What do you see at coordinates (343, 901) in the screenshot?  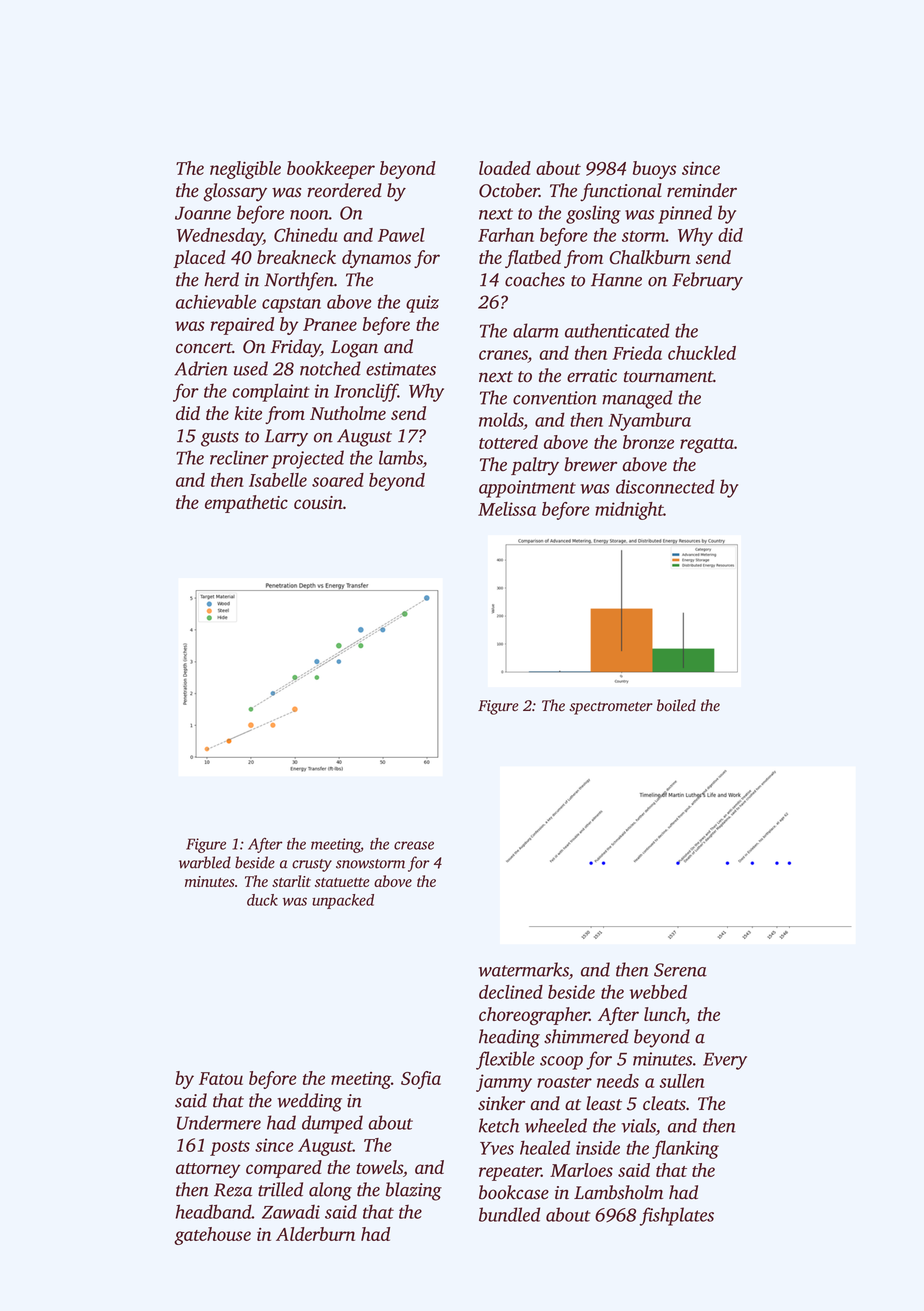 I see `unpacked` at bounding box center [343, 901].
